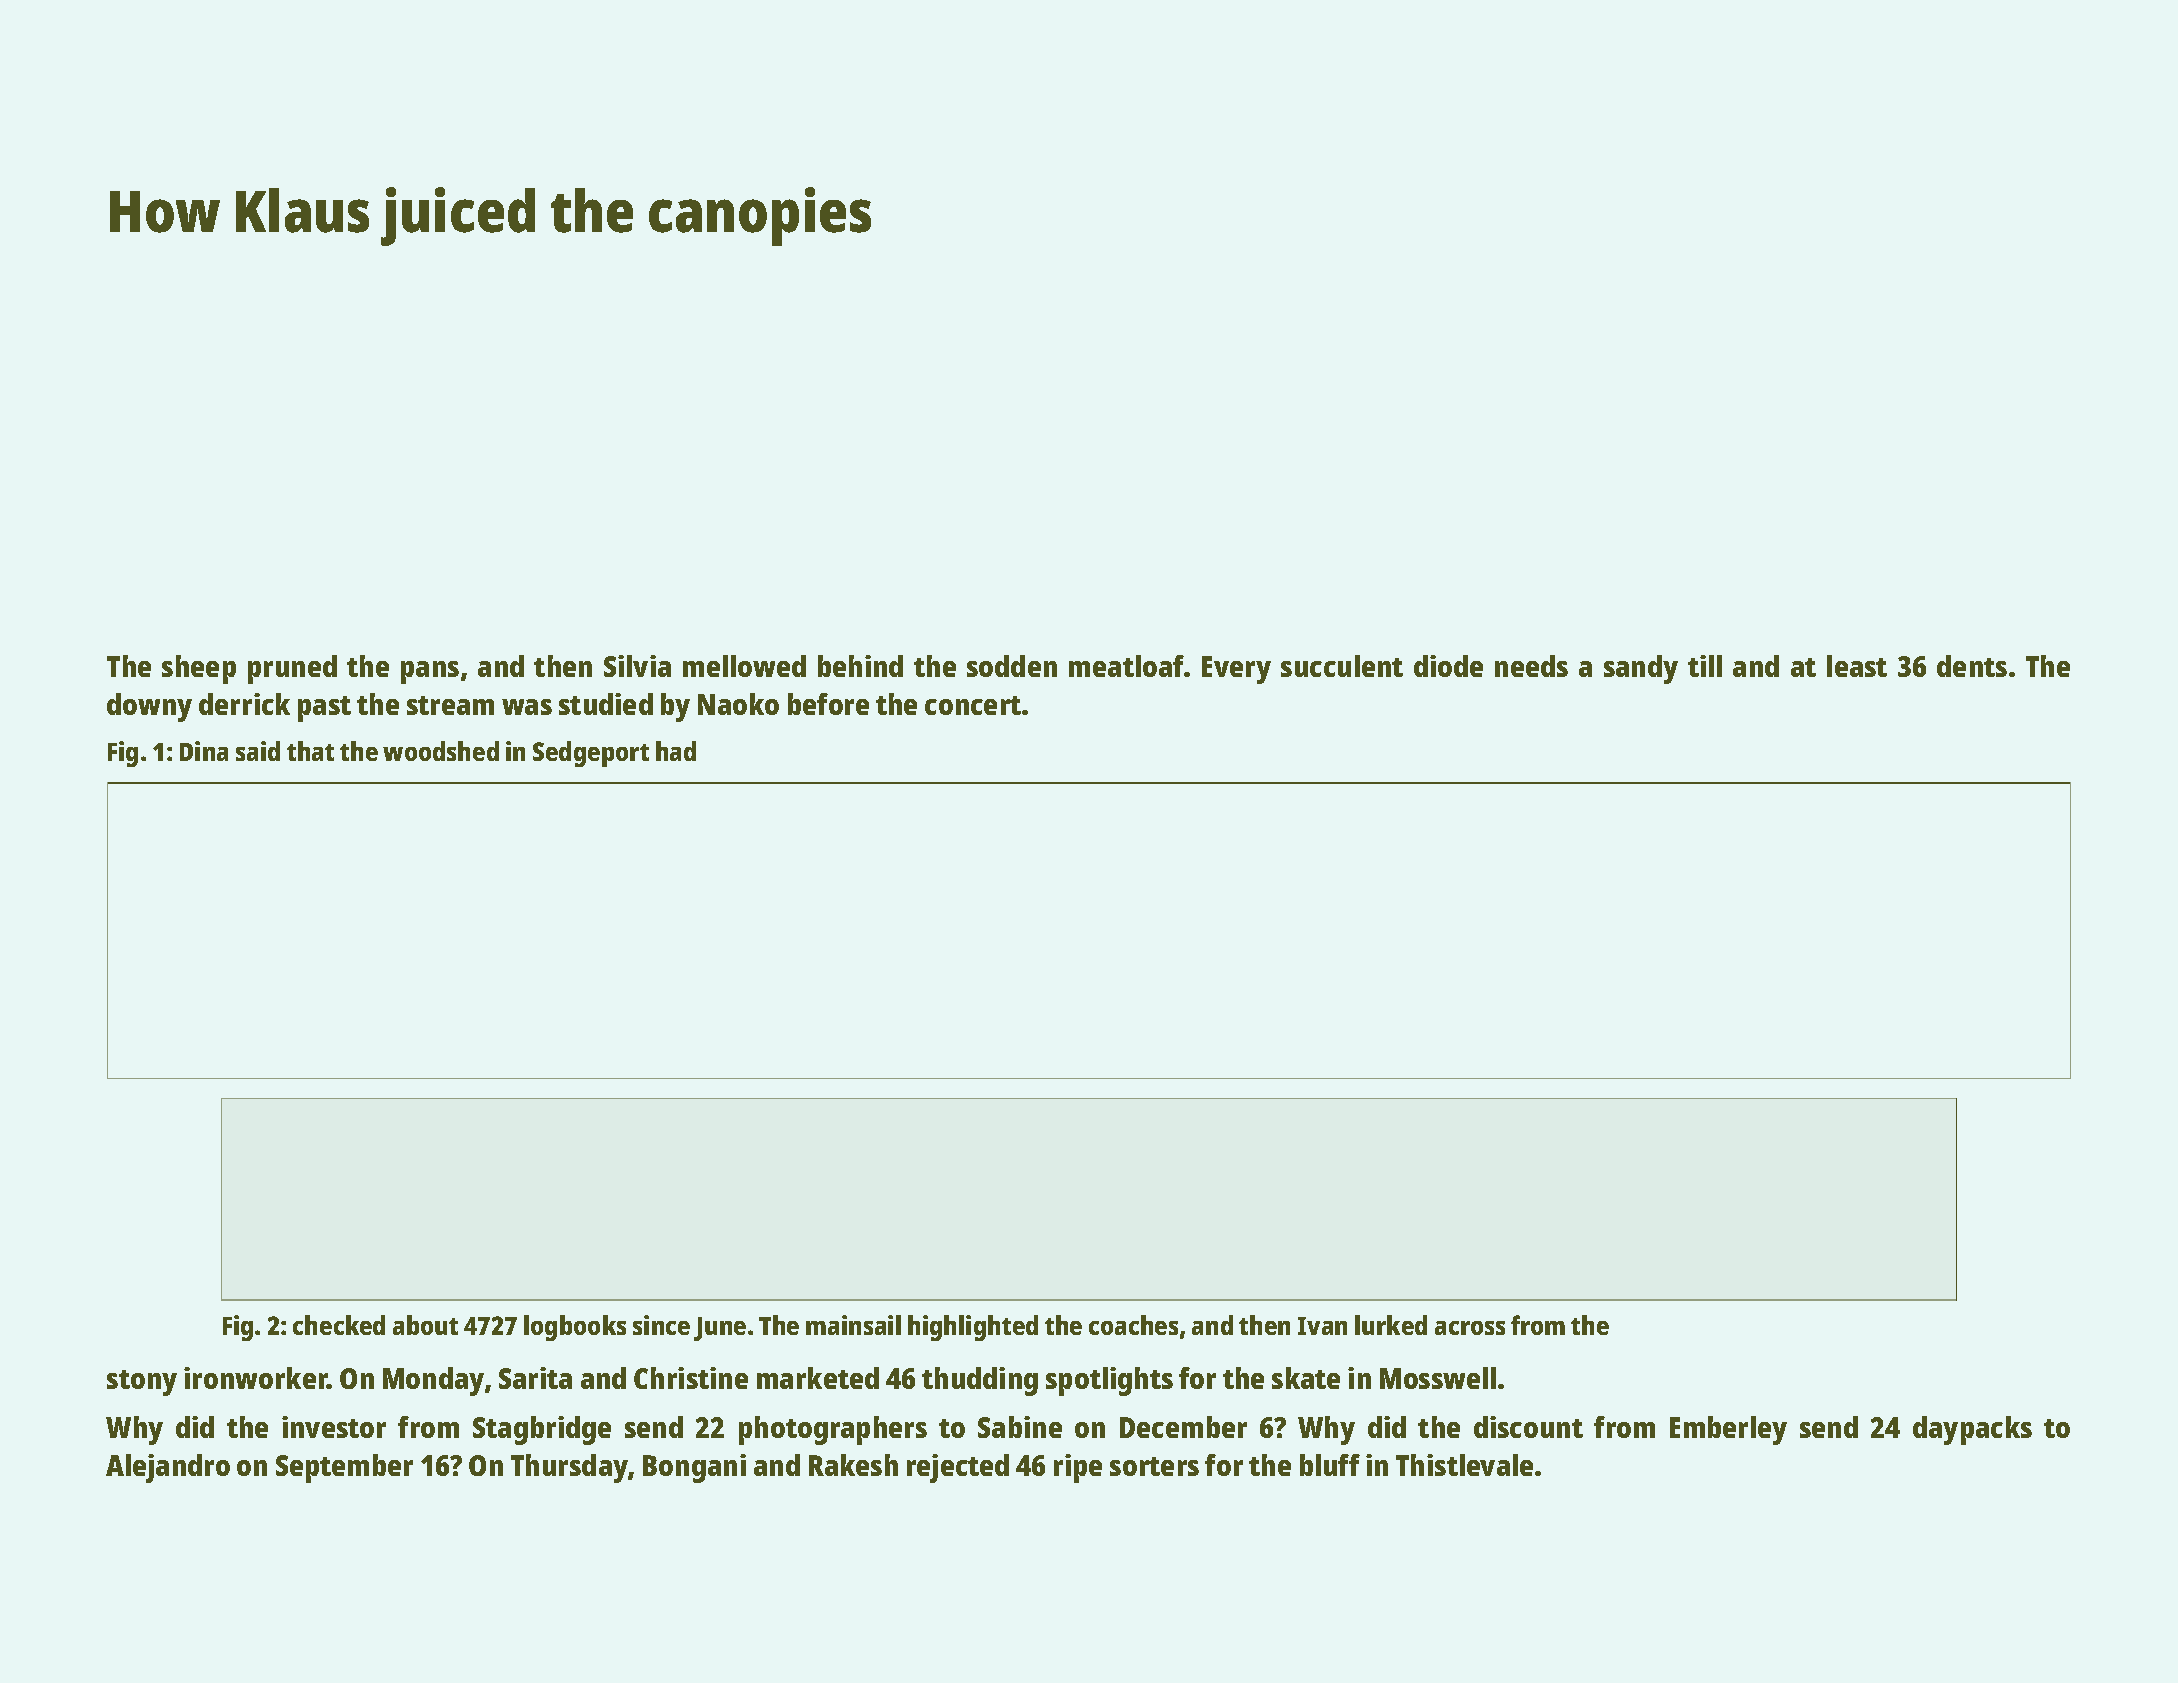 The image size is (2178, 1683). What do you see at coordinates (973, 705) in the screenshot?
I see `concert` at bounding box center [973, 705].
